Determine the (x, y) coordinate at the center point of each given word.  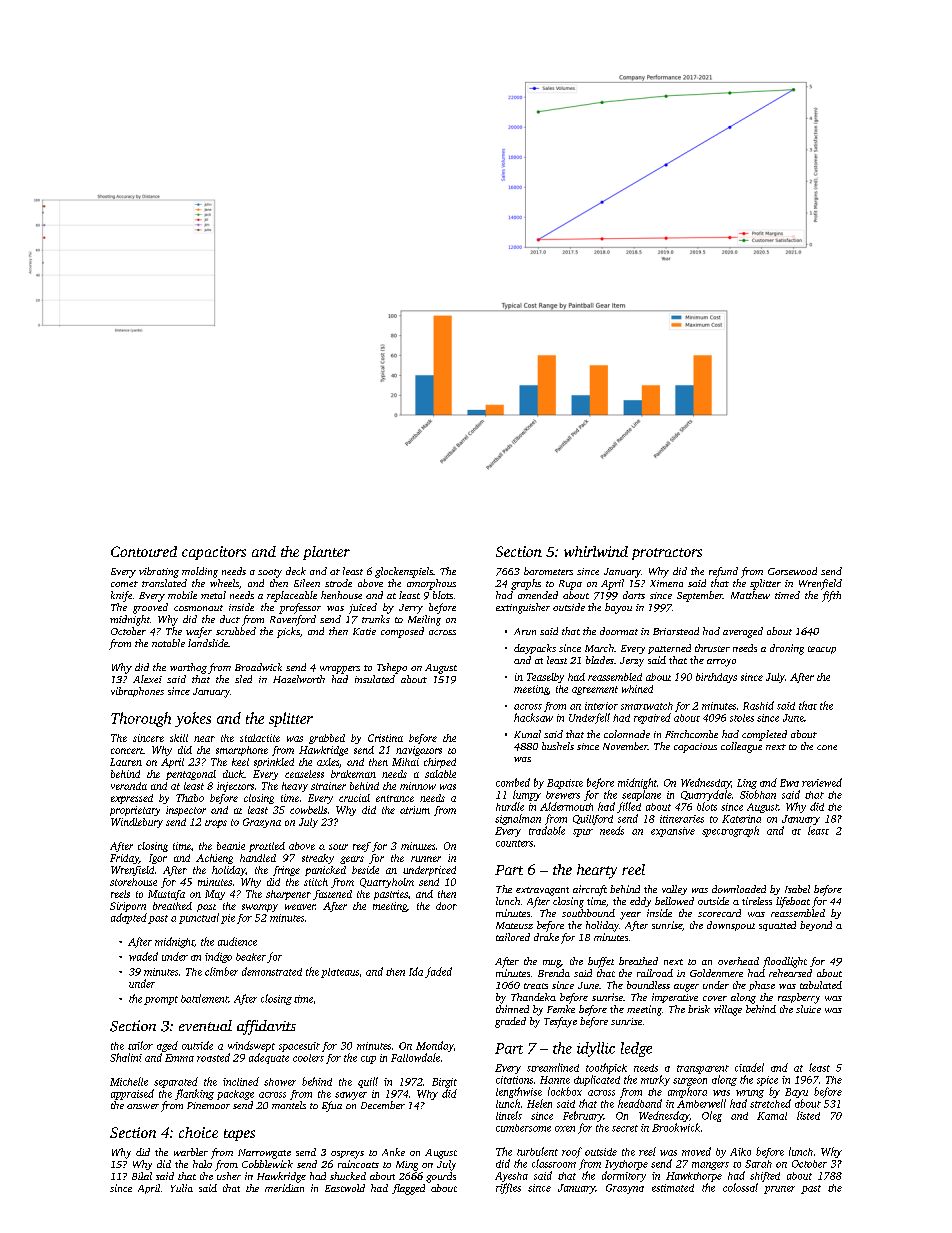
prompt (161, 1000)
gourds (441, 1177)
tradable (547, 830)
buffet (601, 962)
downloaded (739, 889)
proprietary (135, 811)
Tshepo (392, 668)
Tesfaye (560, 1022)
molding (200, 572)
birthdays (716, 678)
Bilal (142, 1176)
